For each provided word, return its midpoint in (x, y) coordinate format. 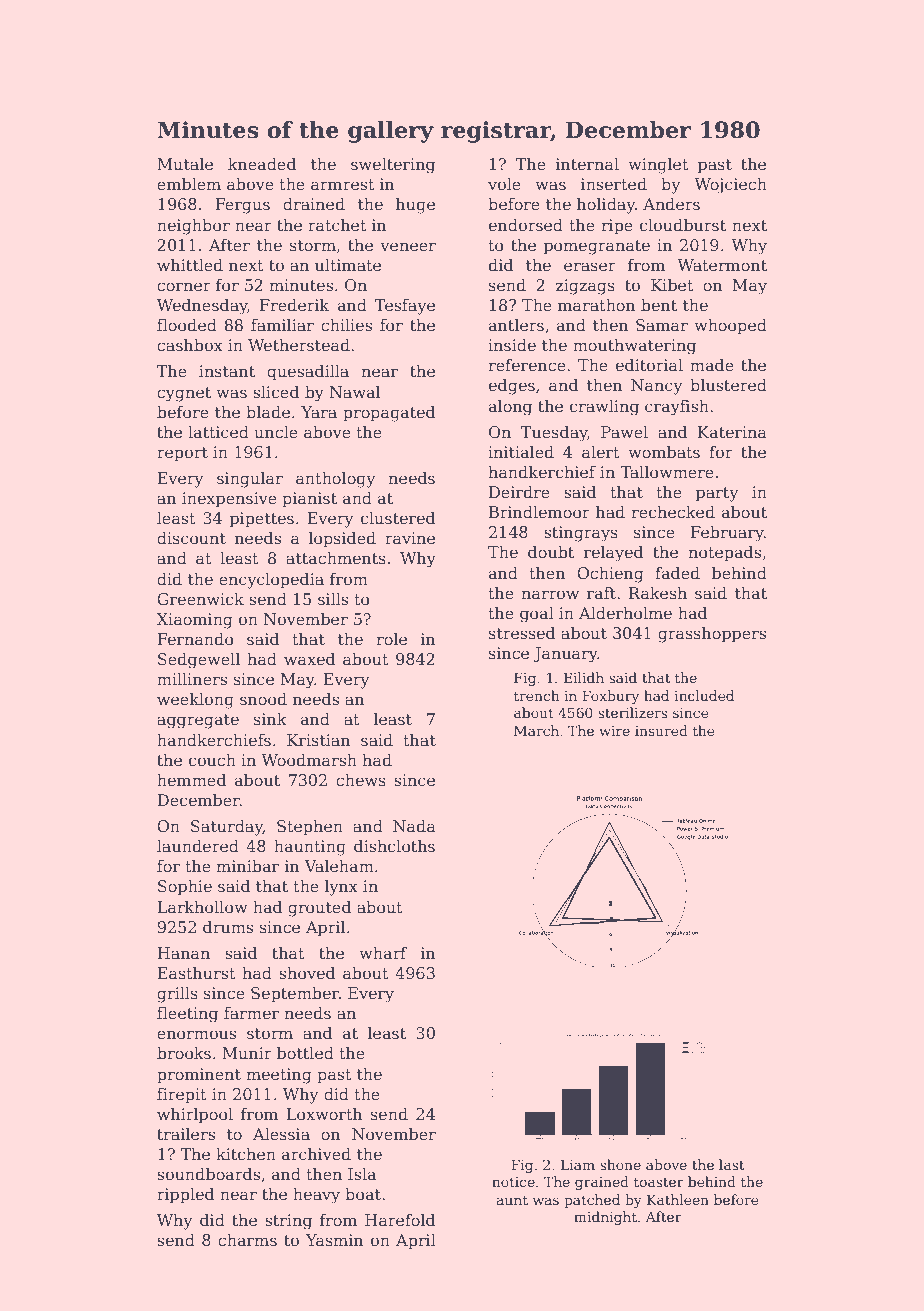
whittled (190, 265)
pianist (309, 500)
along (510, 407)
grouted (319, 908)
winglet (658, 165)
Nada (414, 825)
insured (661, 730)
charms (247, 1240)
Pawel (624, 432)
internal (587, 164)
